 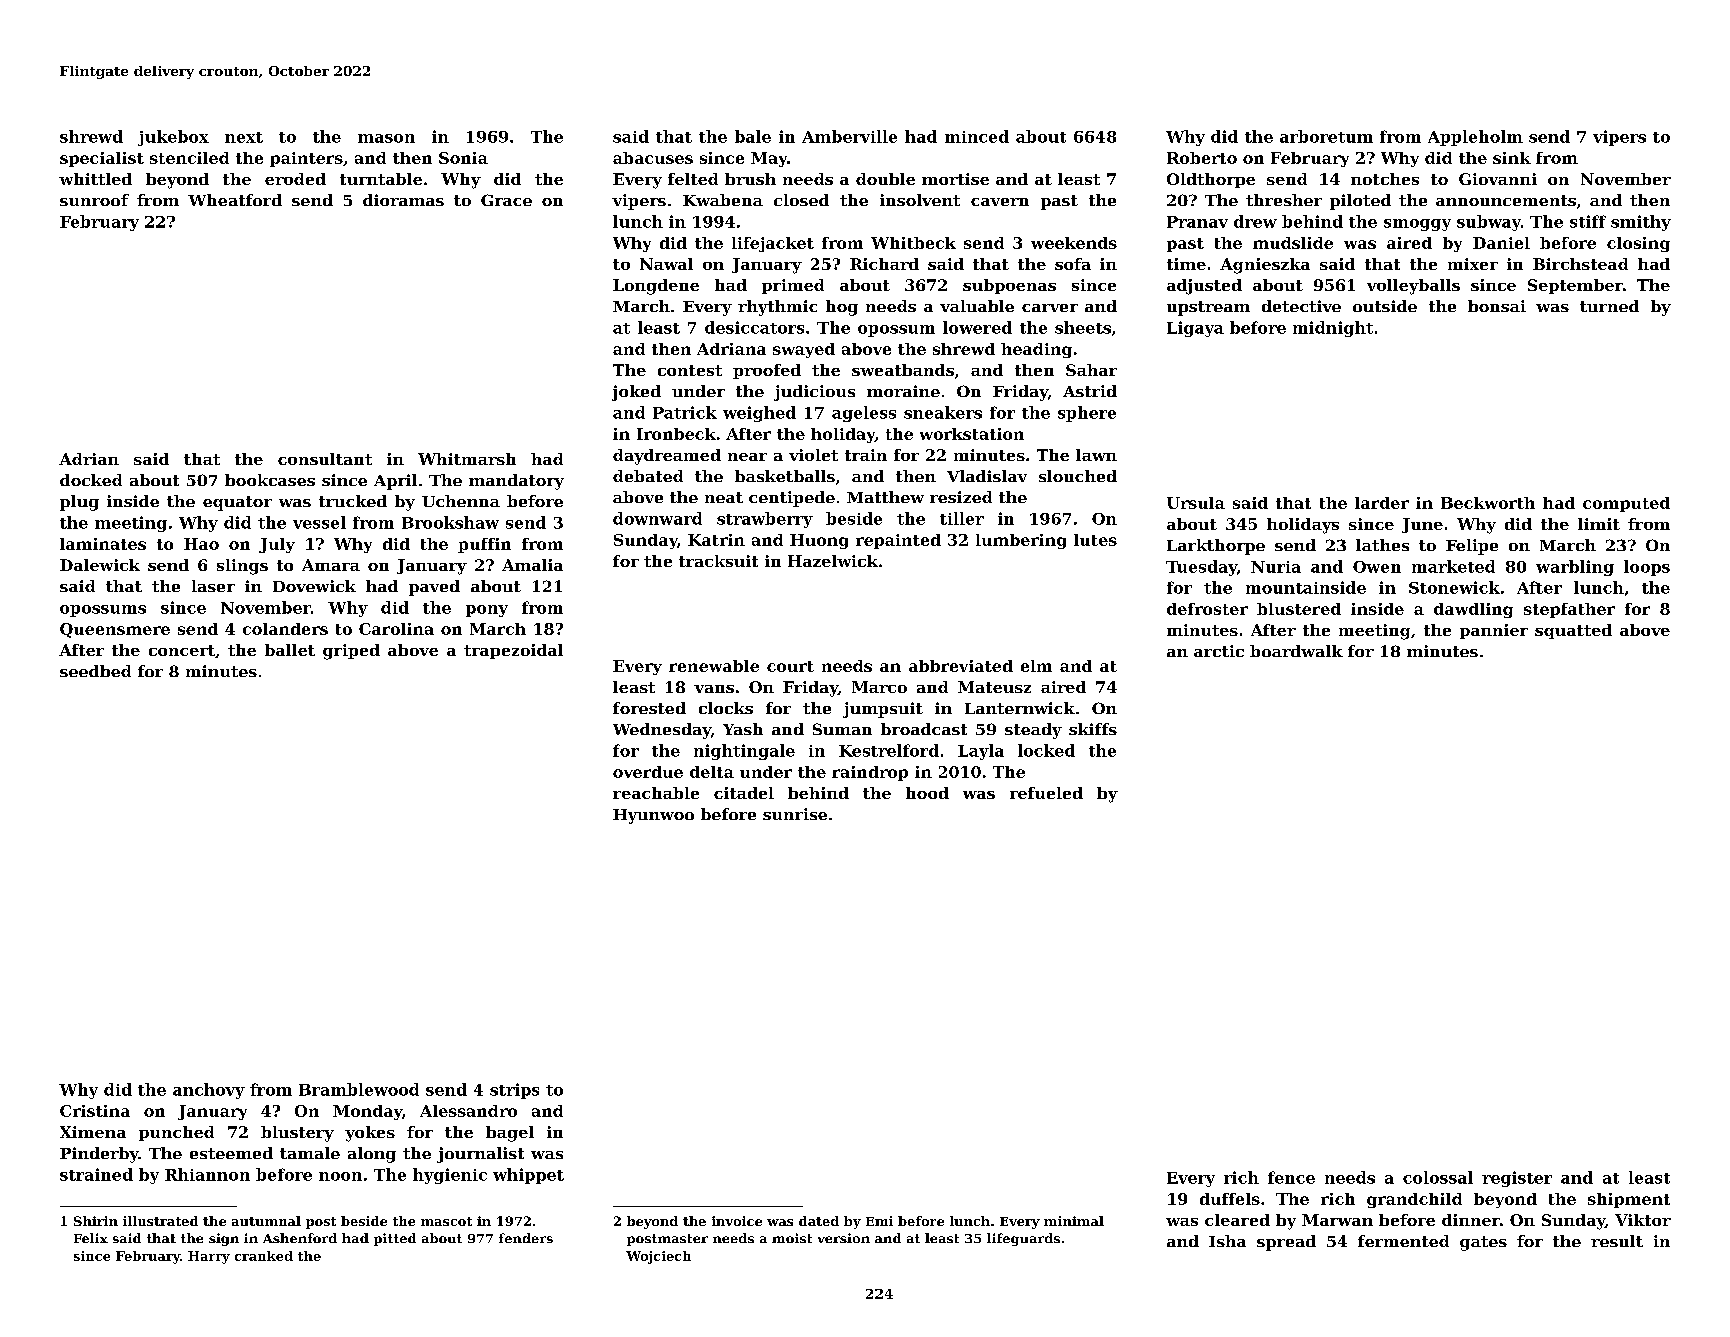 I want to click on seedbed, so click(x=95, y=671).
